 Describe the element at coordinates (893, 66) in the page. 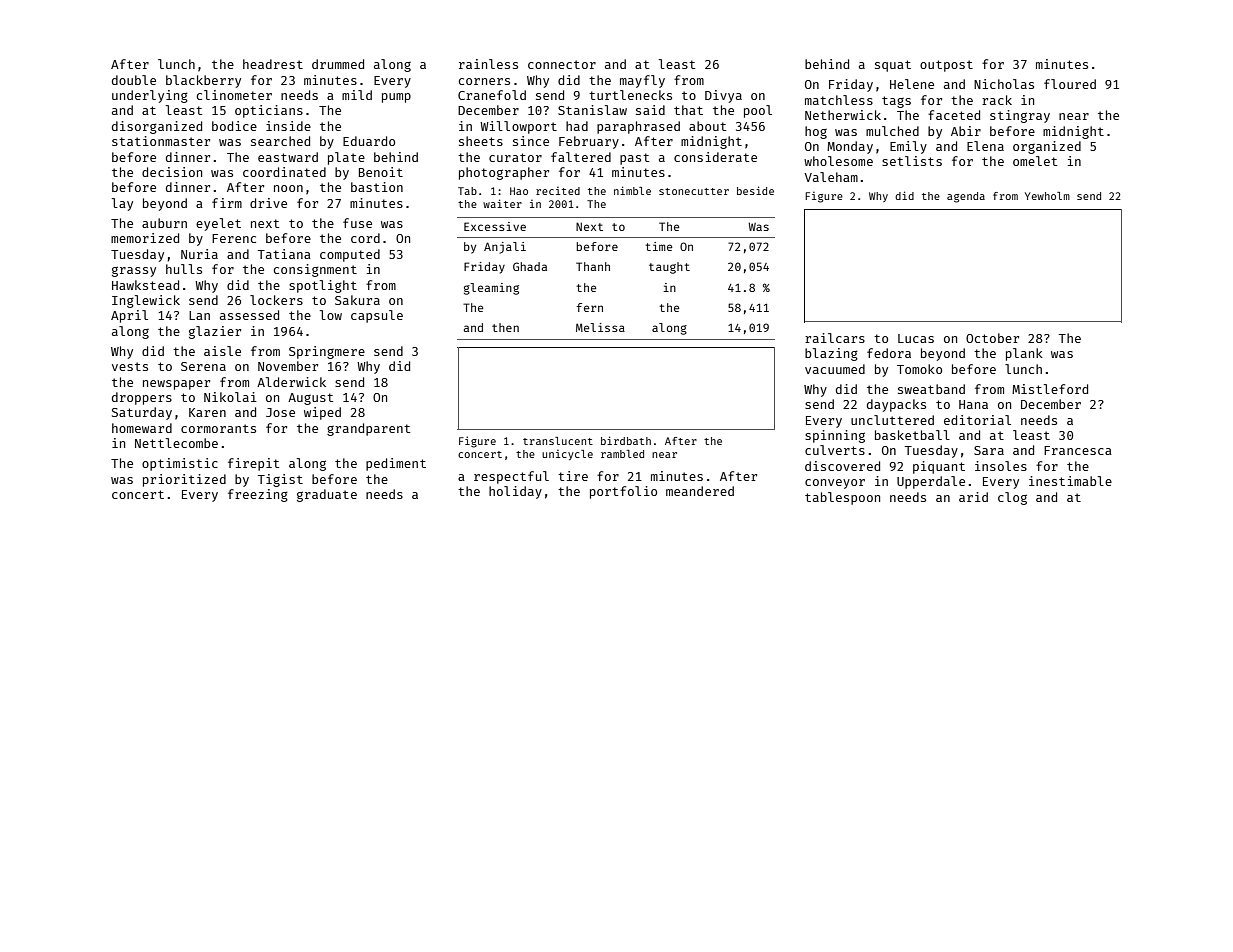

I see `squat` at that location.
